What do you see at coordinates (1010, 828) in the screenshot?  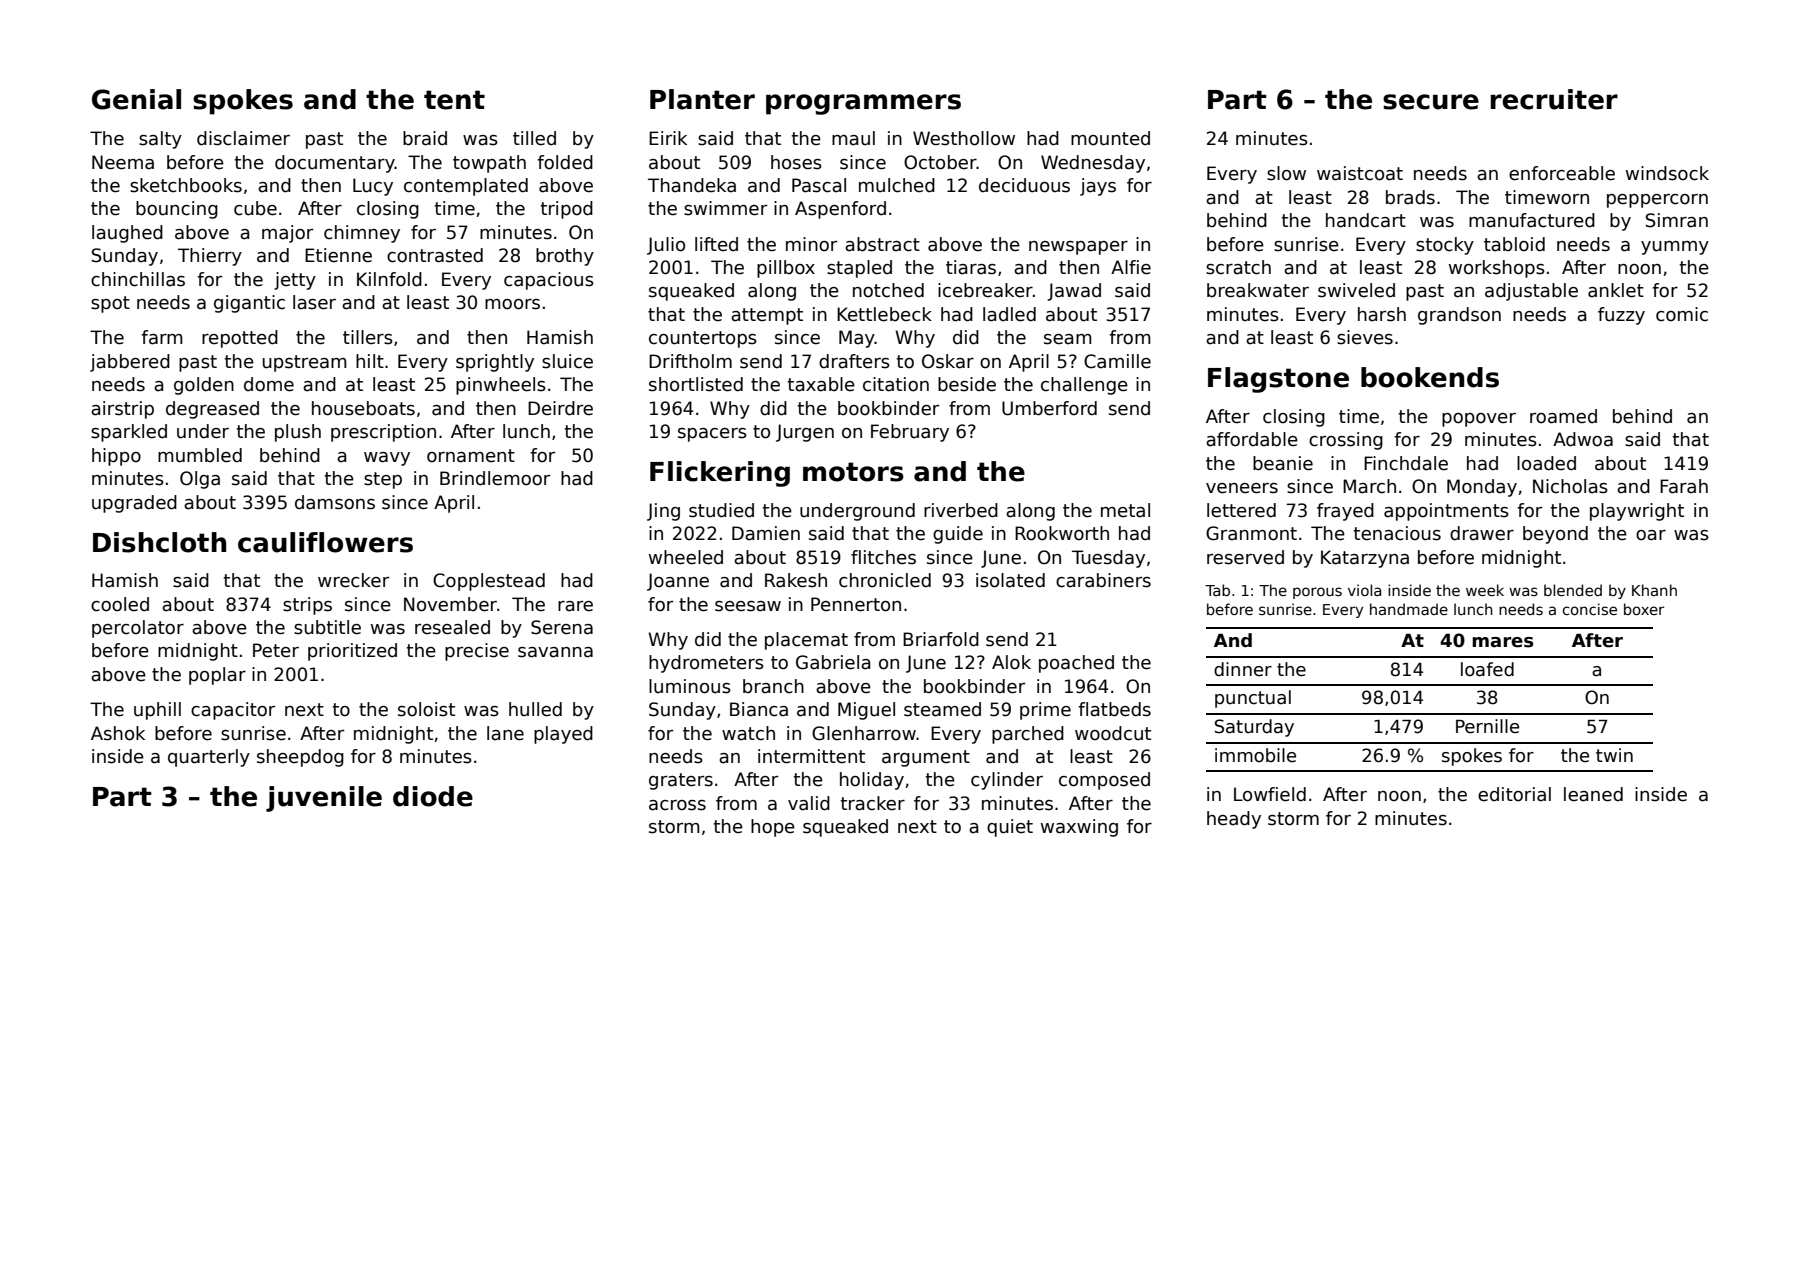 I see `quiet` at bounding box center [1010, 828].
